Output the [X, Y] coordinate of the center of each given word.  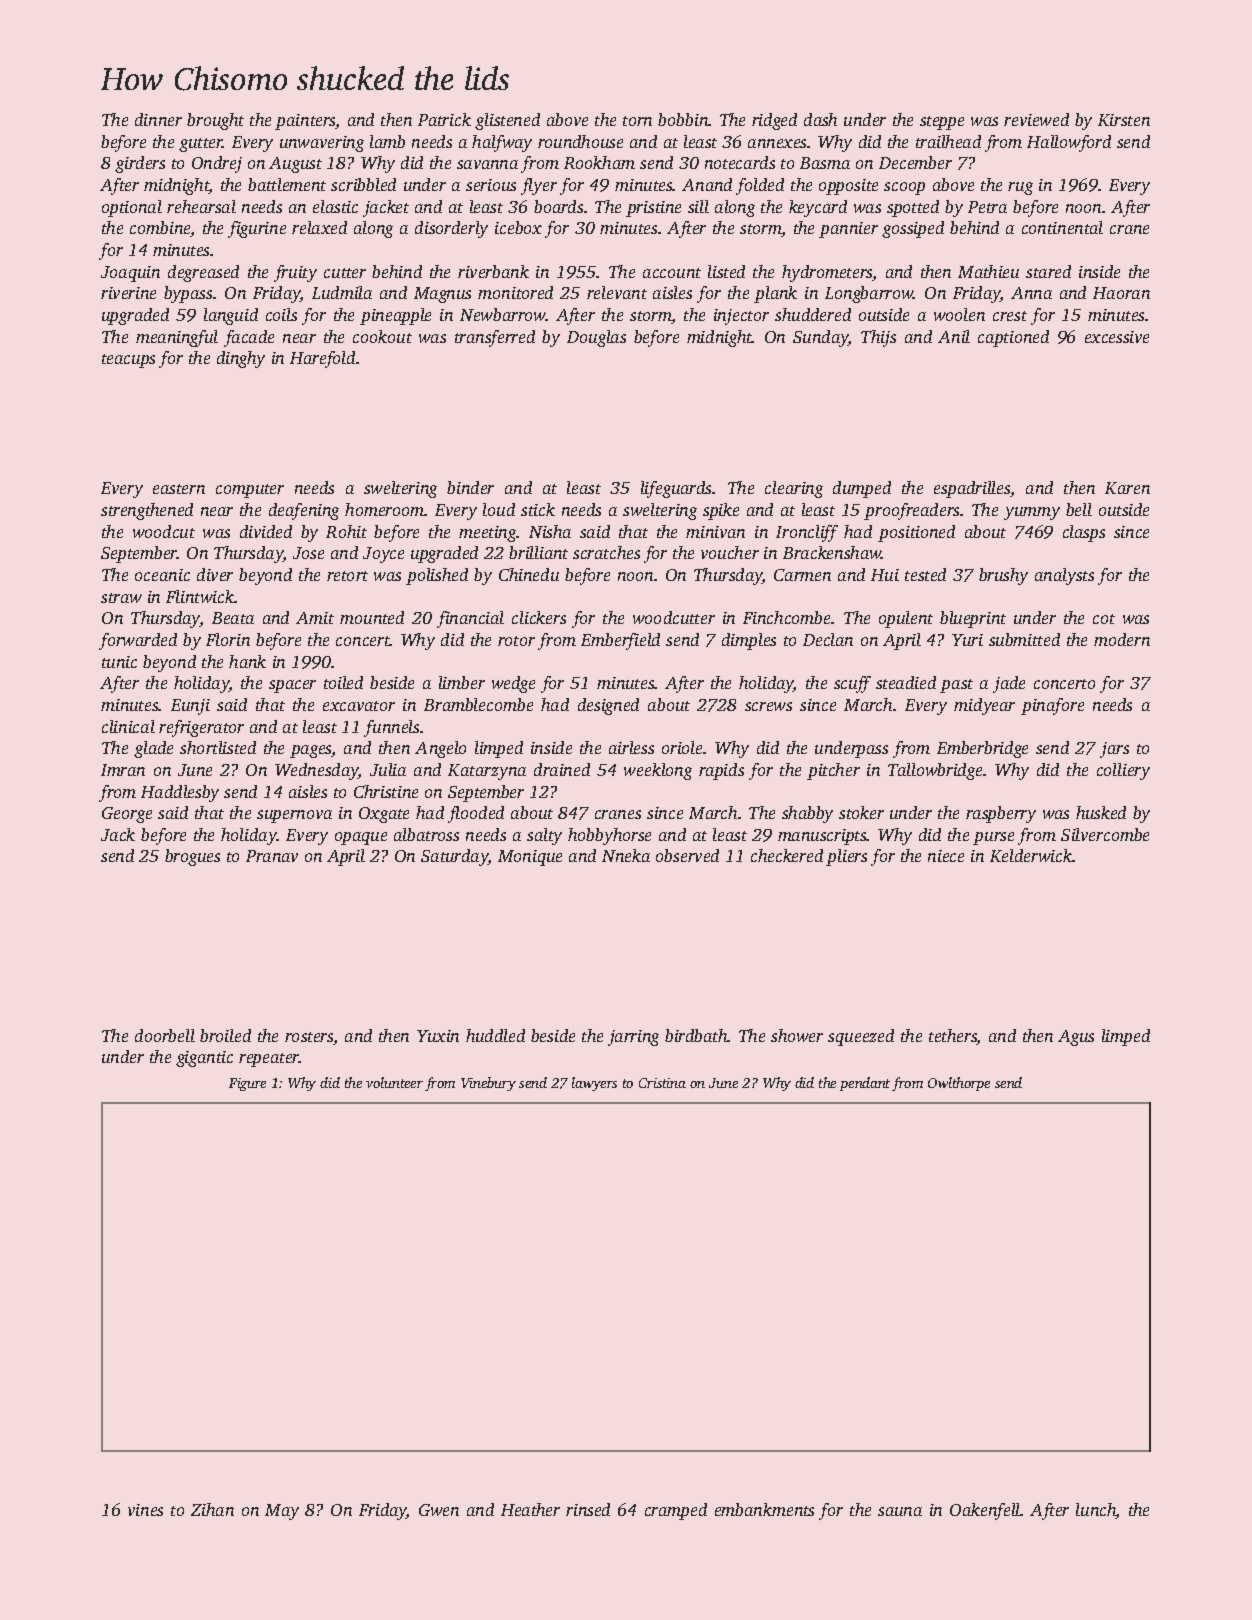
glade [153, 749]
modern [1122, 639]
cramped [676, 1511]
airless [631, 747]
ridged [774, 121]
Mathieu [988, 271]
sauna [900, 1511]
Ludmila [342, 292]
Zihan [212, 1509]
